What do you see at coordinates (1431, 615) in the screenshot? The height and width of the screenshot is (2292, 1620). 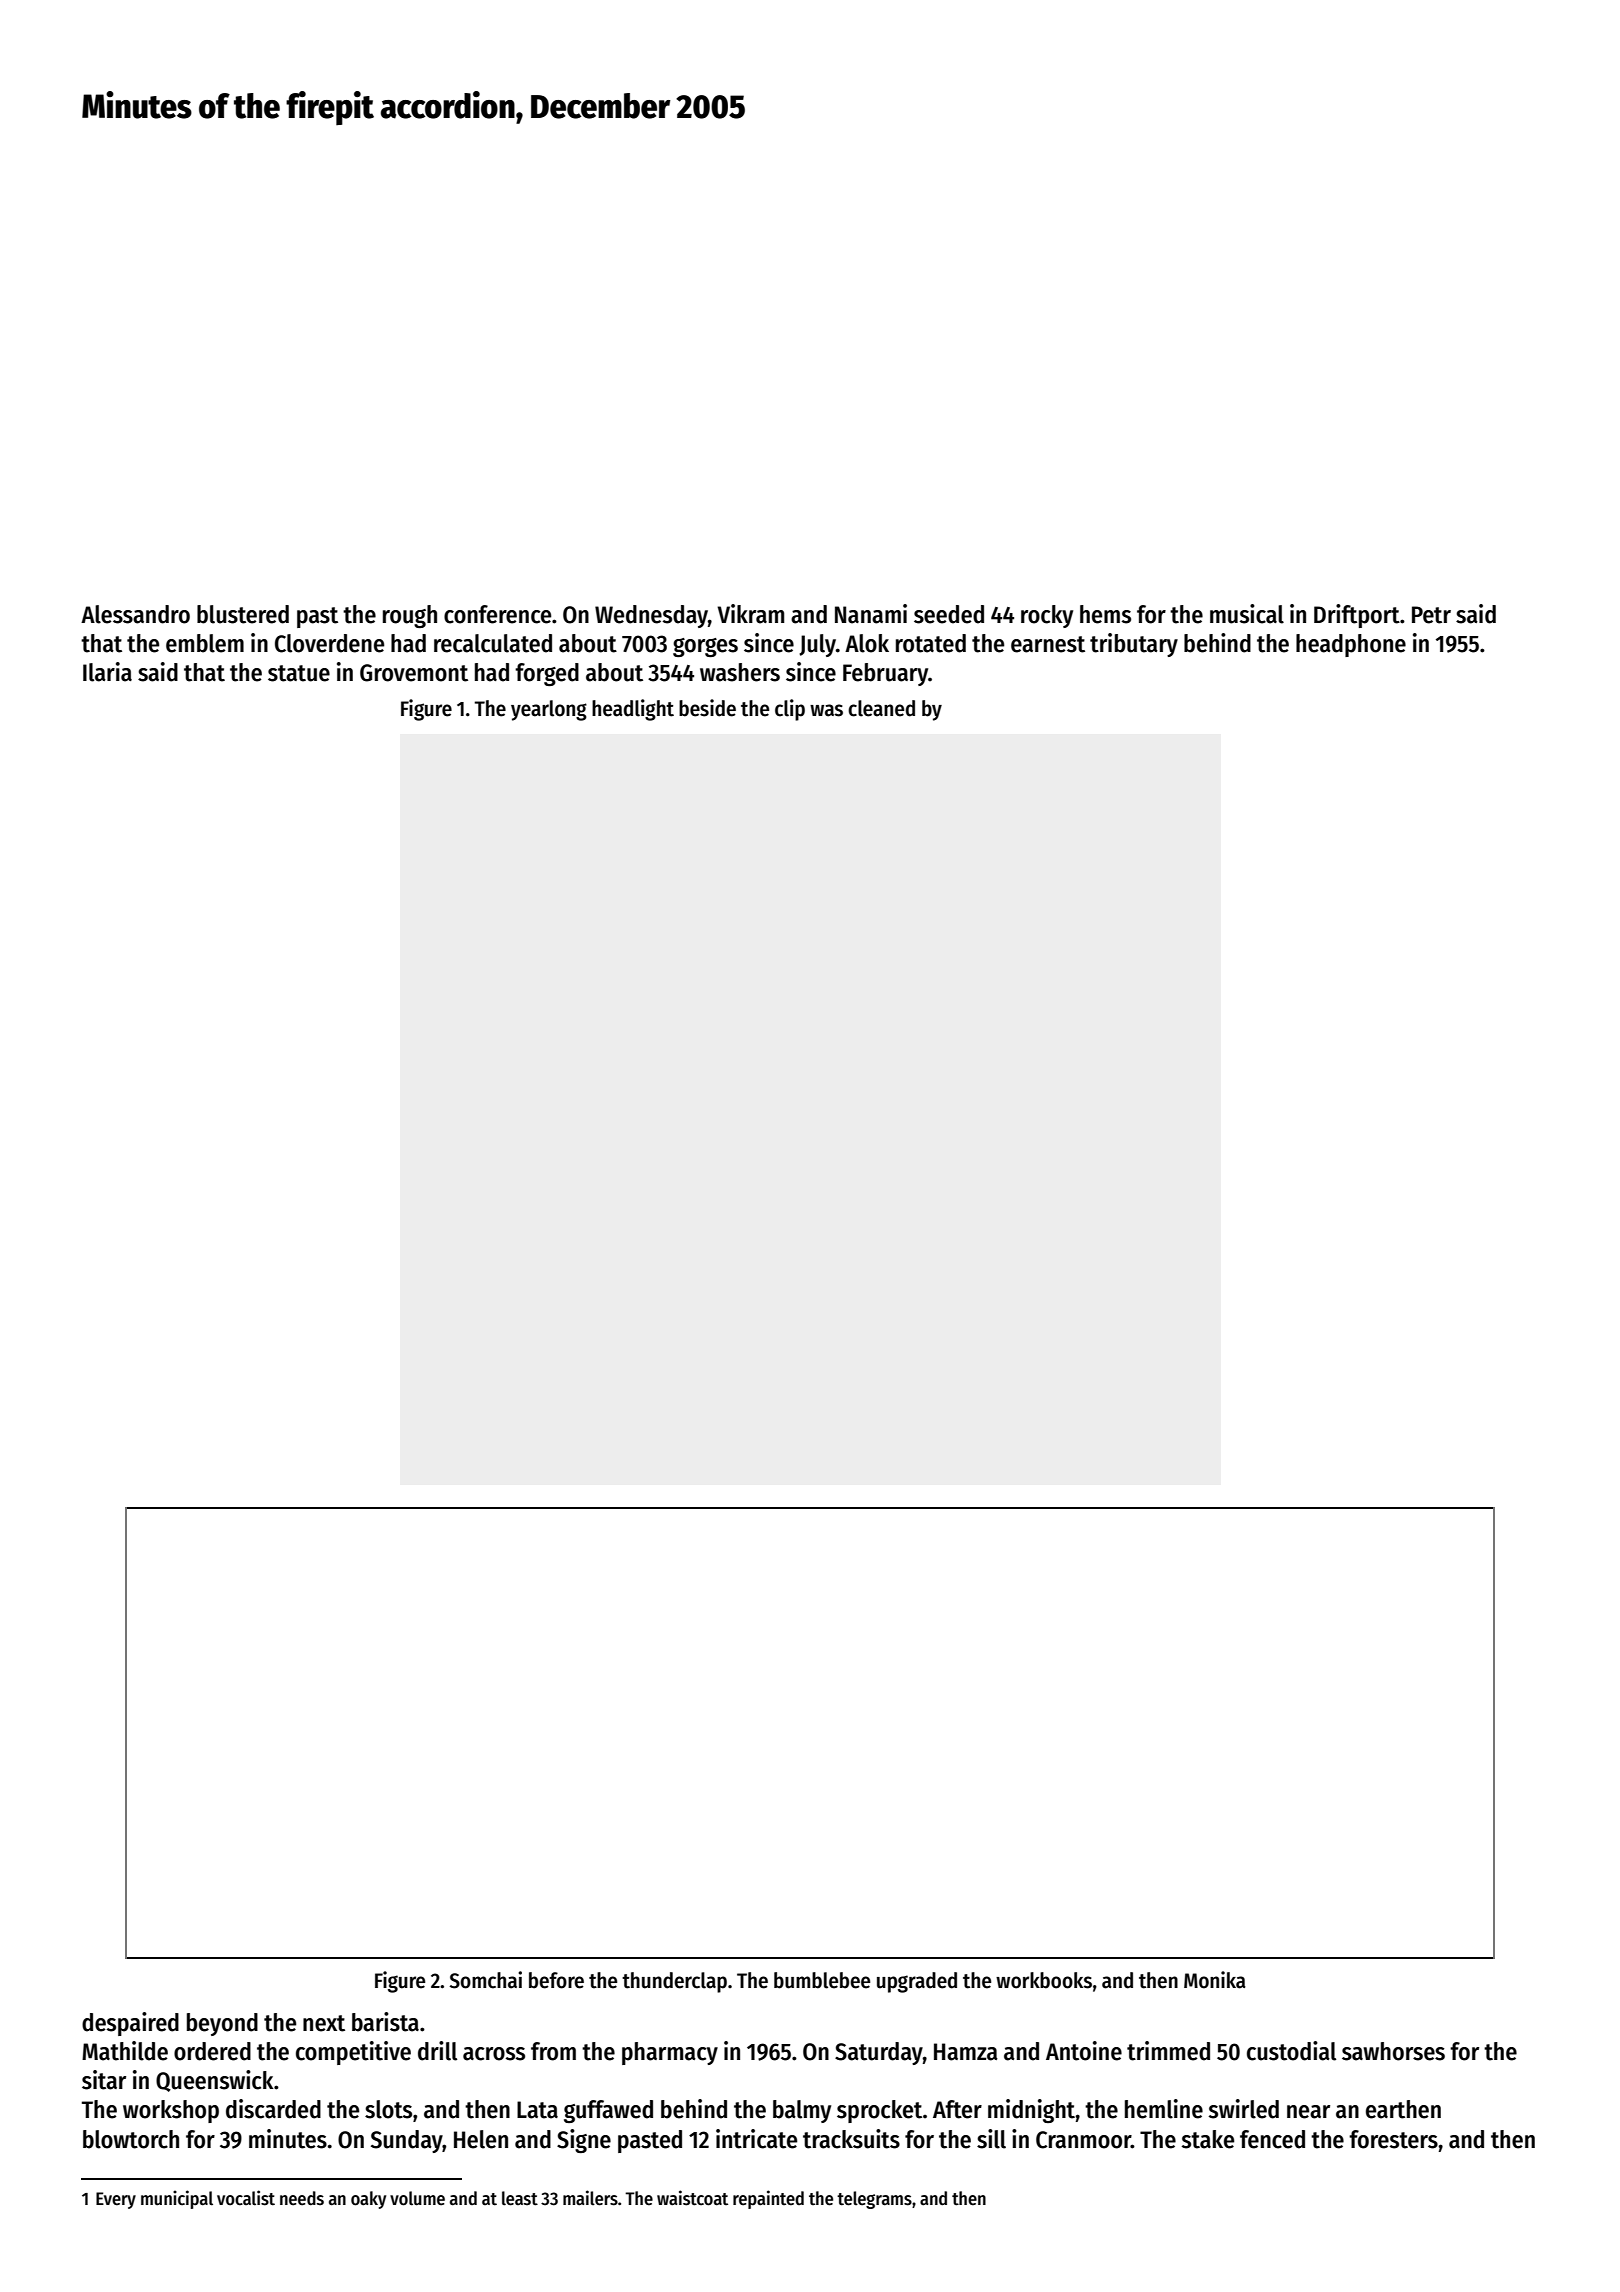 I see `Petr` at bounding box center [1431, 615].
